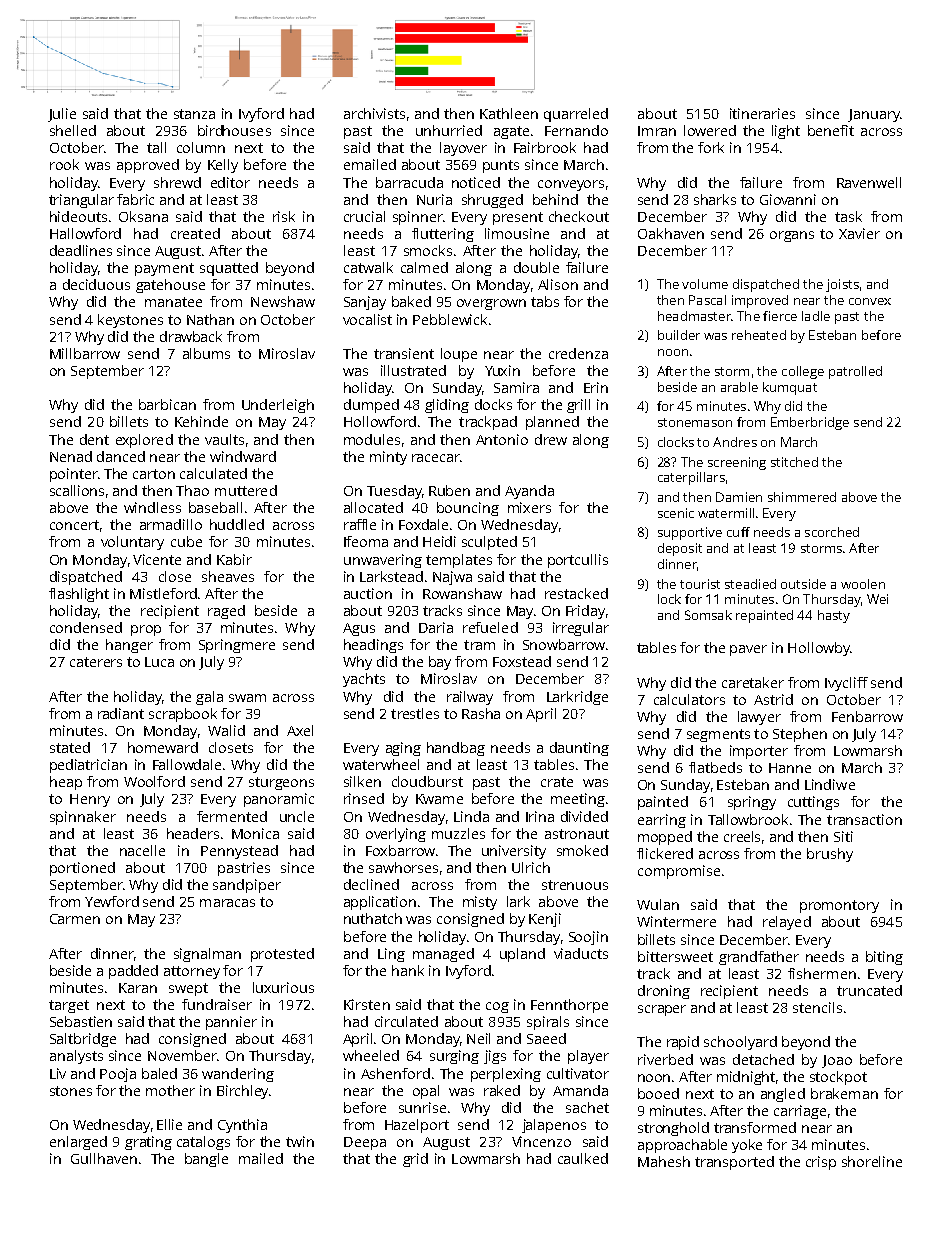  Describe the element at coordinates (830, 784) in the screenshot. I see `Lindiwe` at that location.
